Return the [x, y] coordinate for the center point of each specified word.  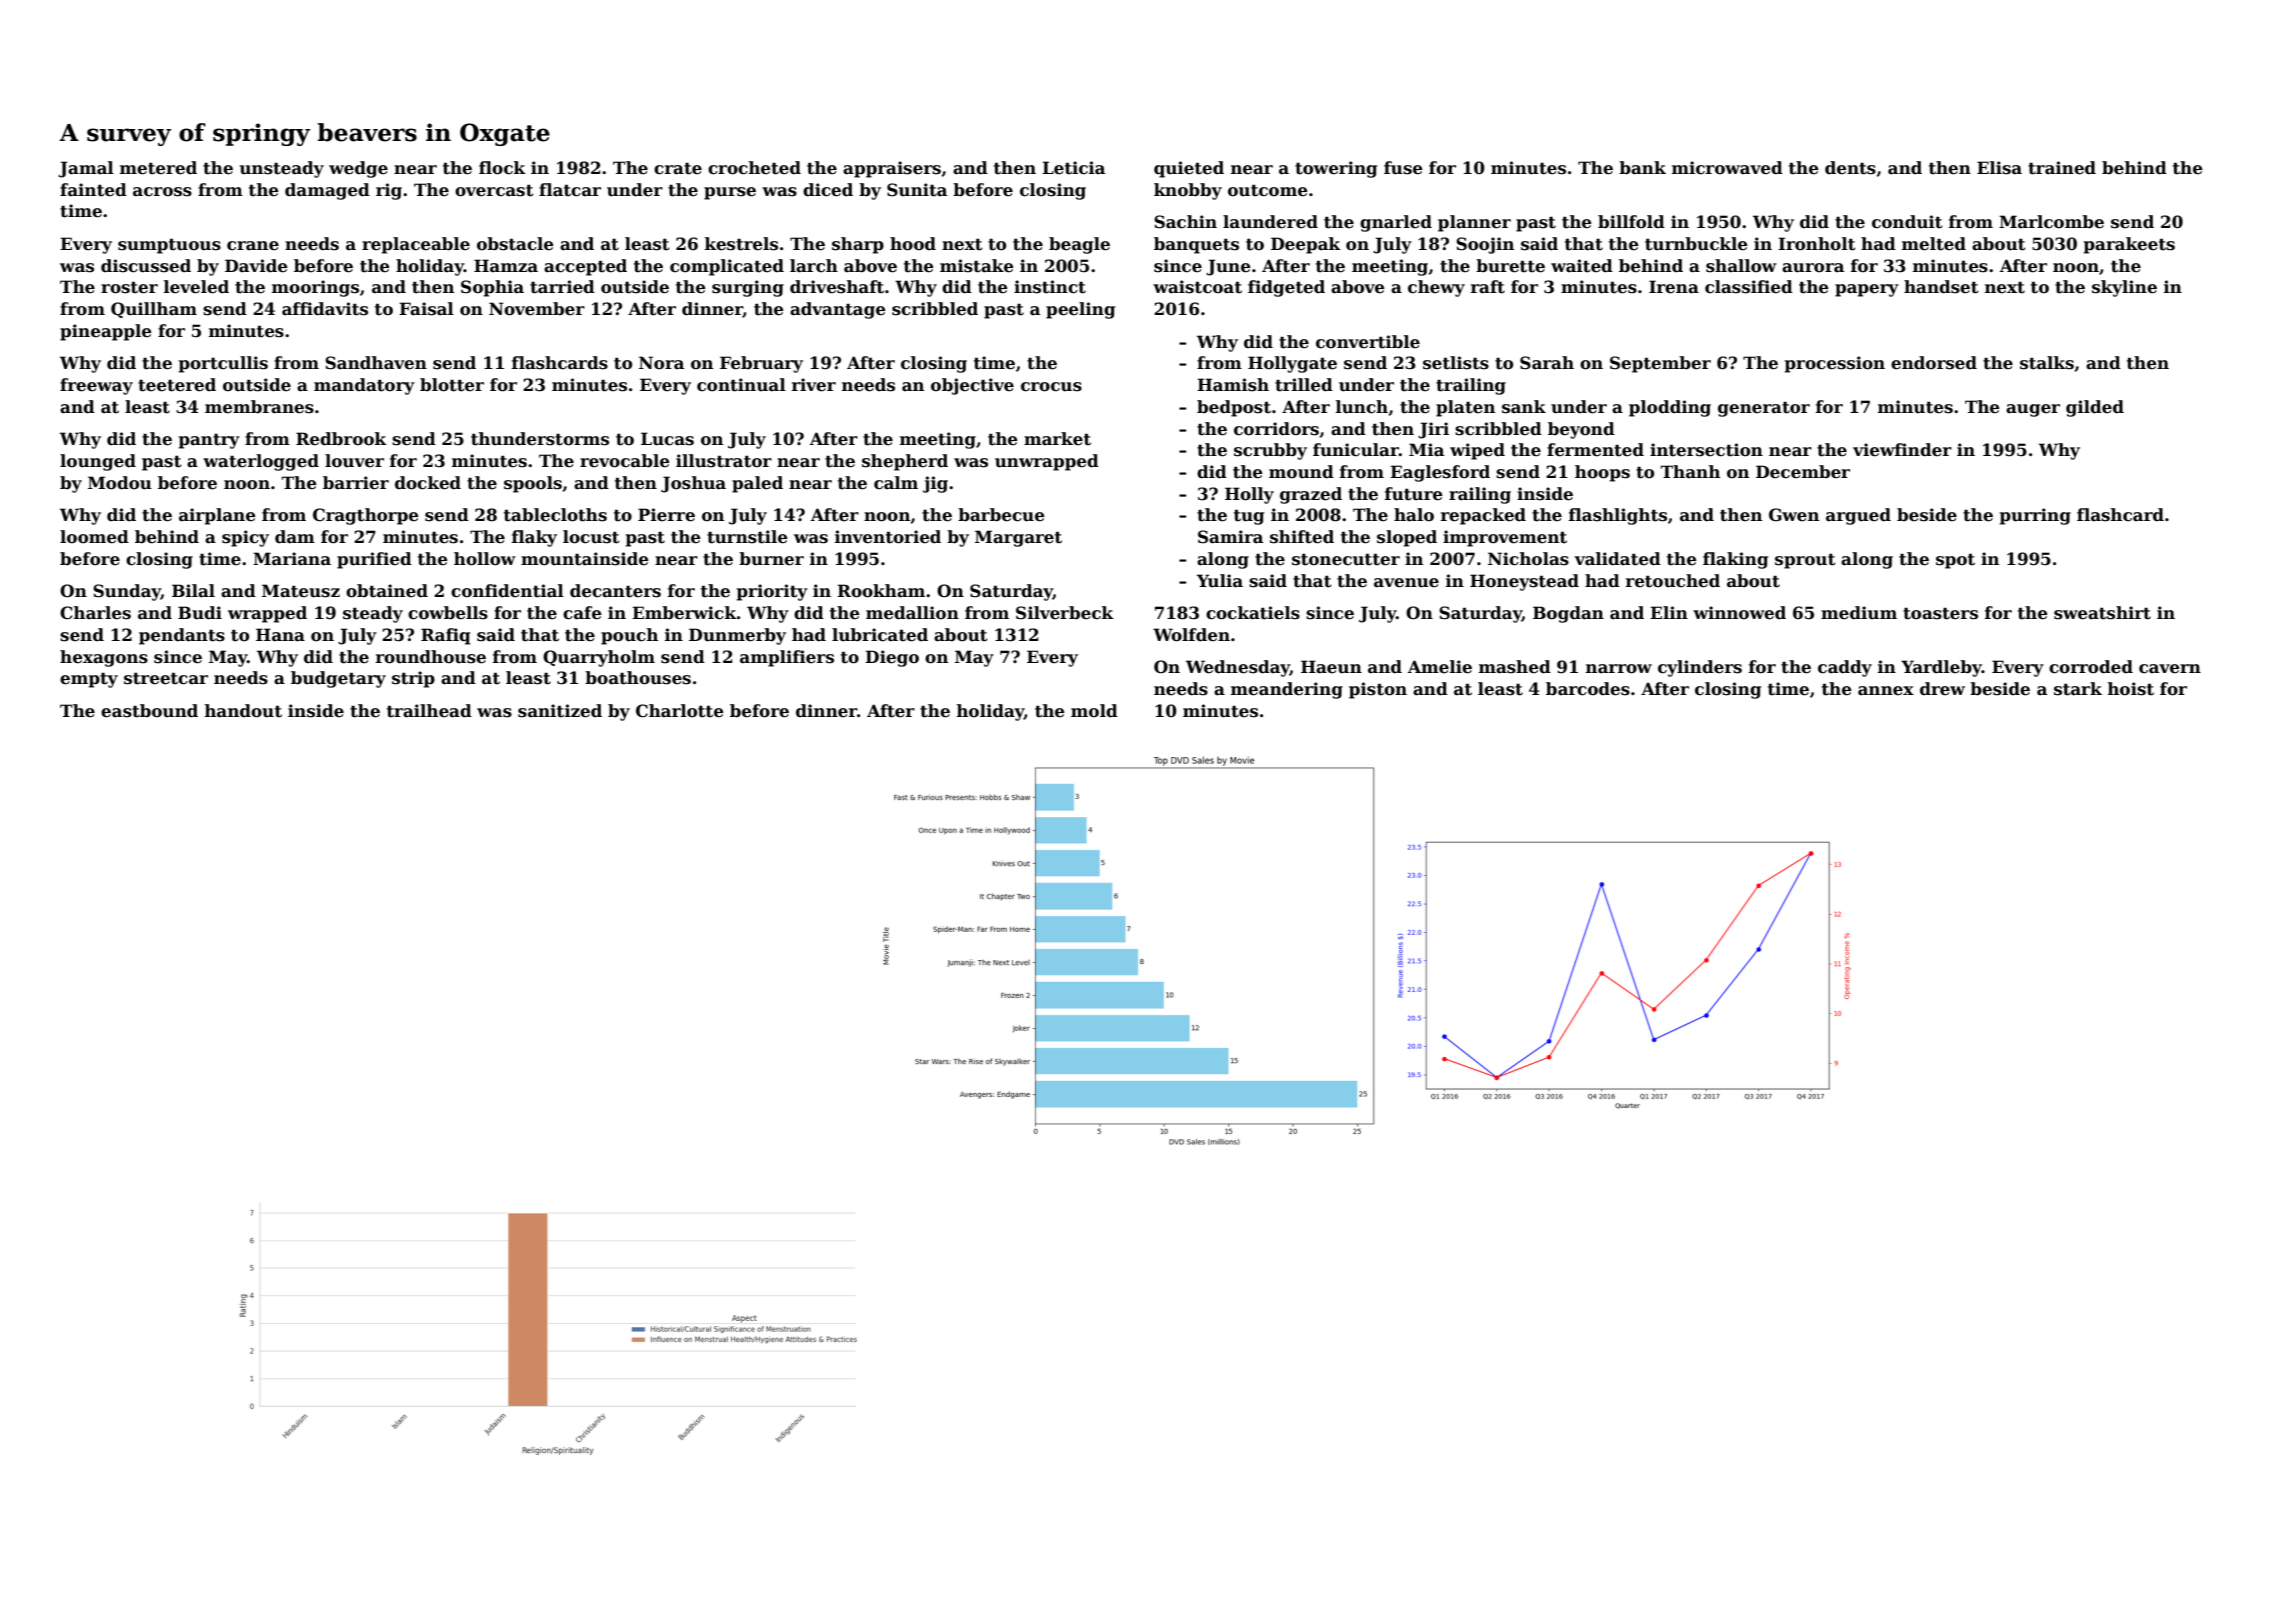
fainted [93, 190]
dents [1850, 168]
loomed [94, 537]
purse [730, 193]
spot [1955, 561]
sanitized [560, 711]
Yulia [1220, 581]
